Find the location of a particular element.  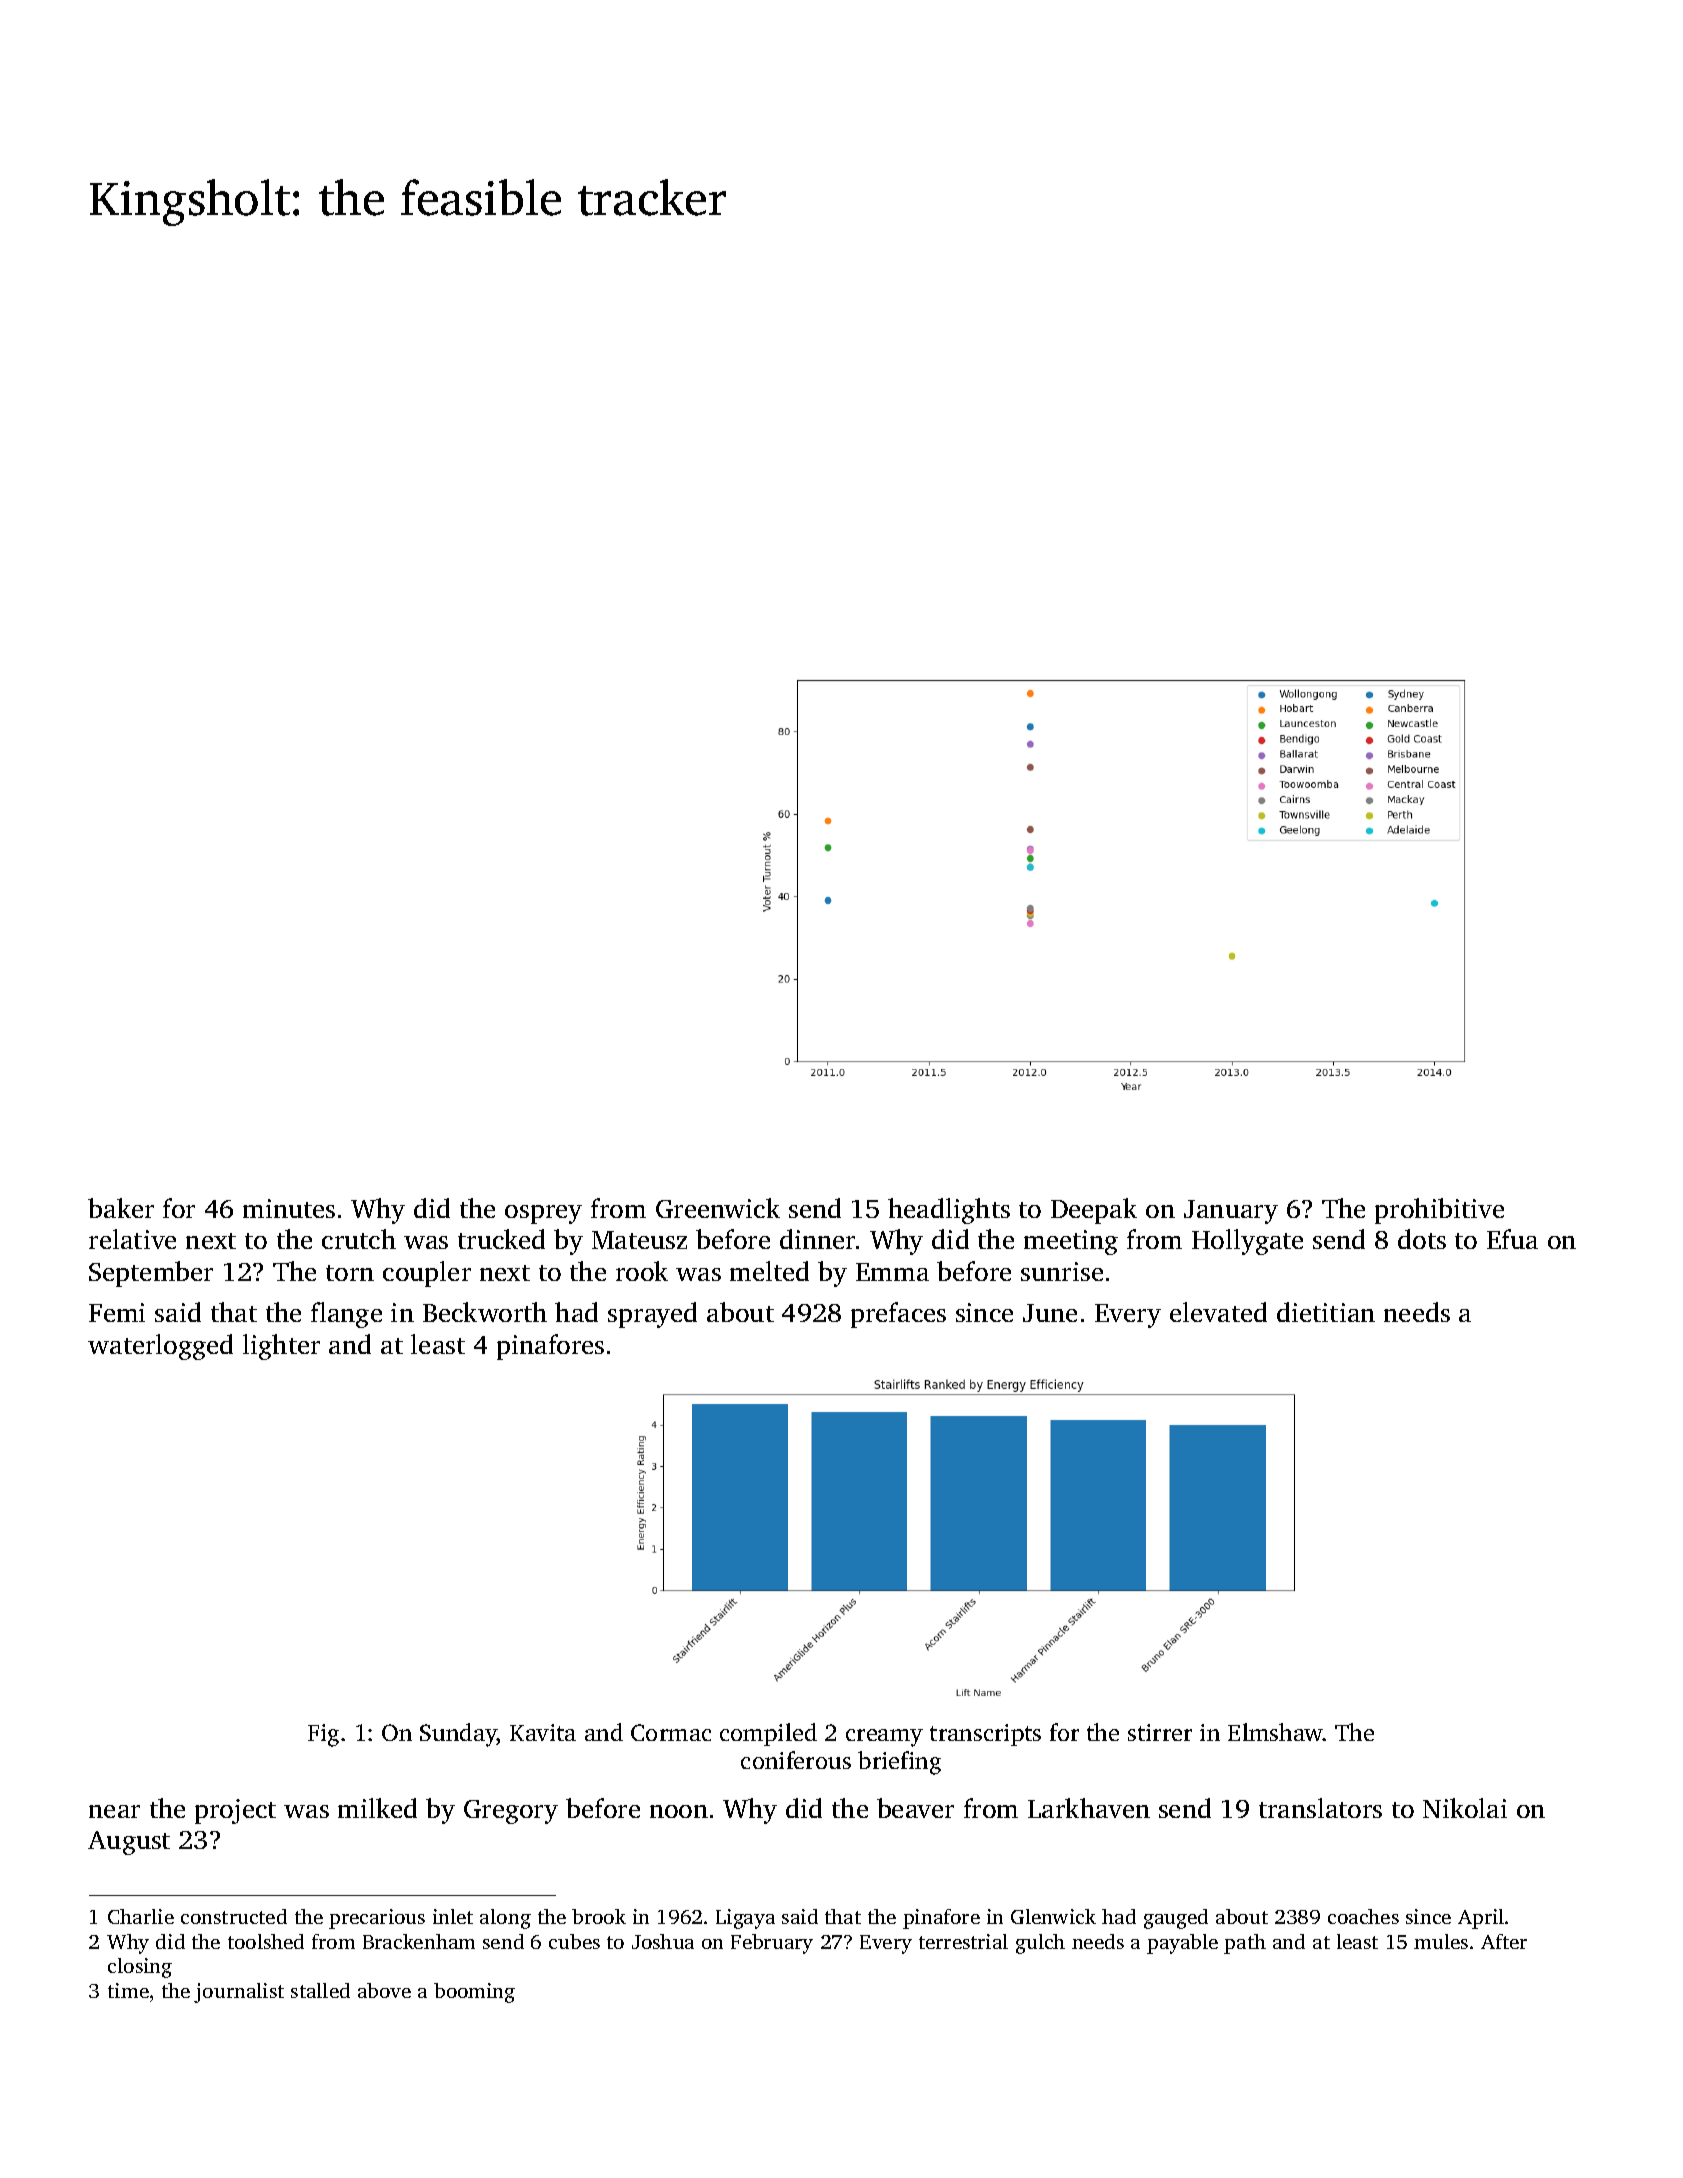

Greenwick is located at coordinates (718, 1208).
